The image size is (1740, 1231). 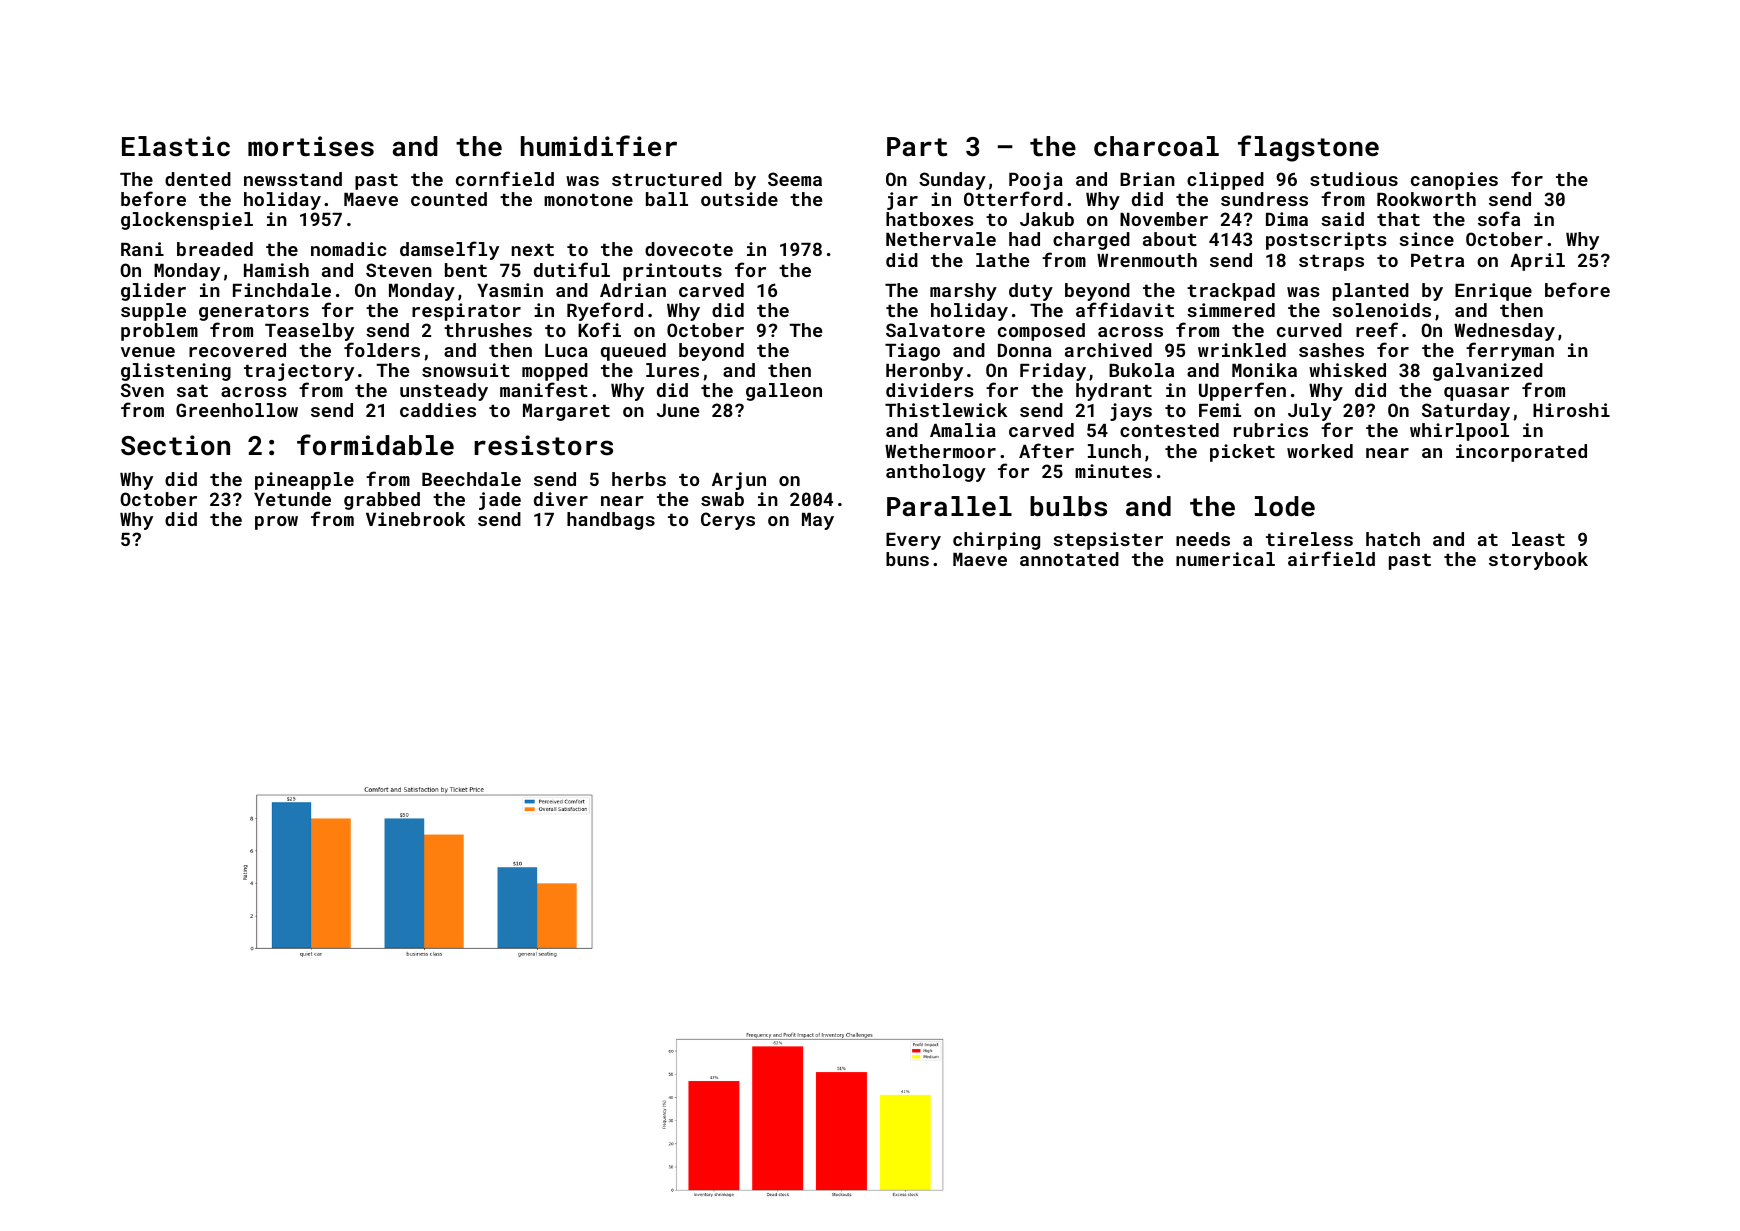 What do you see at coordinates (375, 445) in the screenshot?
I see `formidable` at bounding box center [375, 445].
